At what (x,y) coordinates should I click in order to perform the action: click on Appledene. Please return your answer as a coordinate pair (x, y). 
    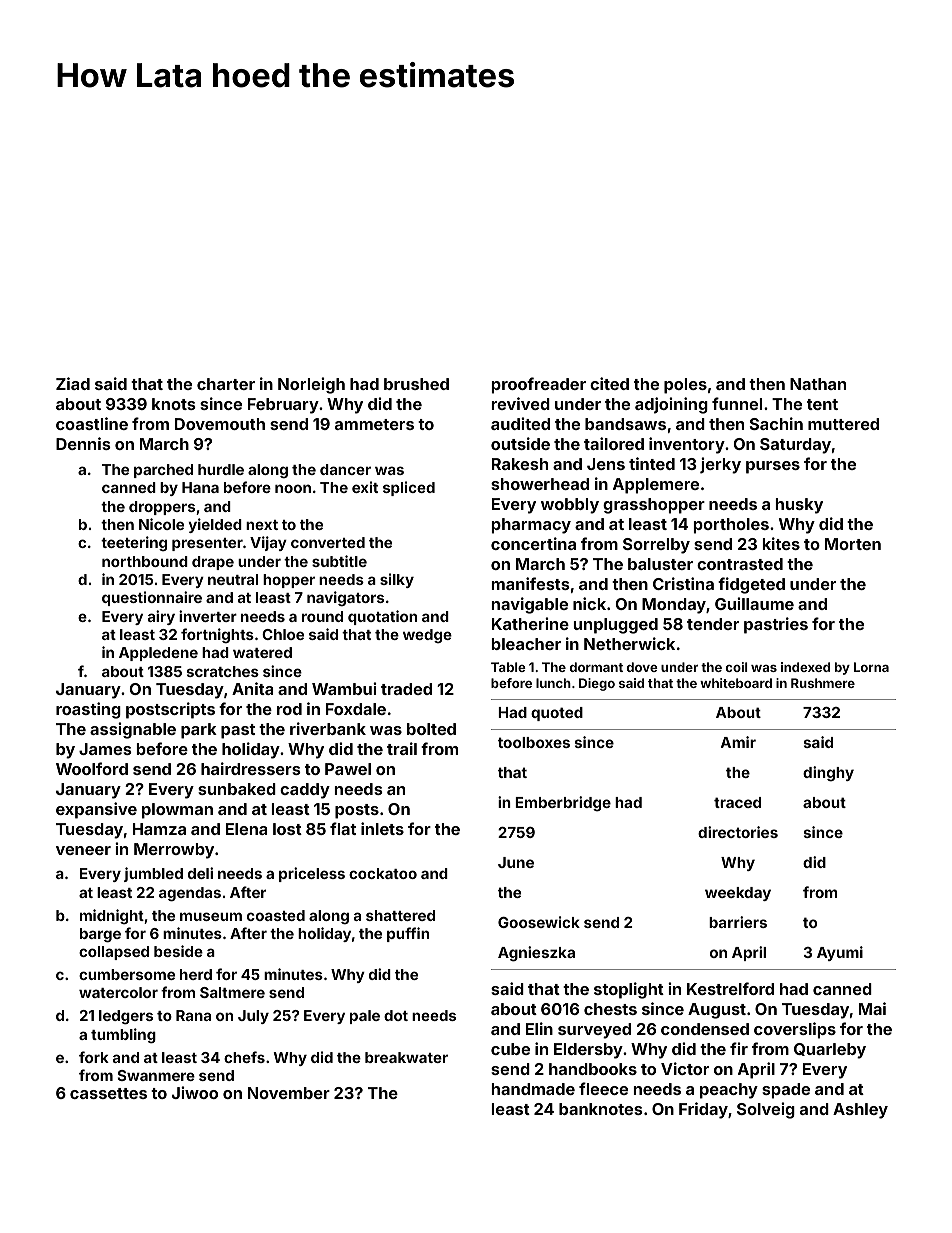
    Looking at the image, I should click on (158, 654).
